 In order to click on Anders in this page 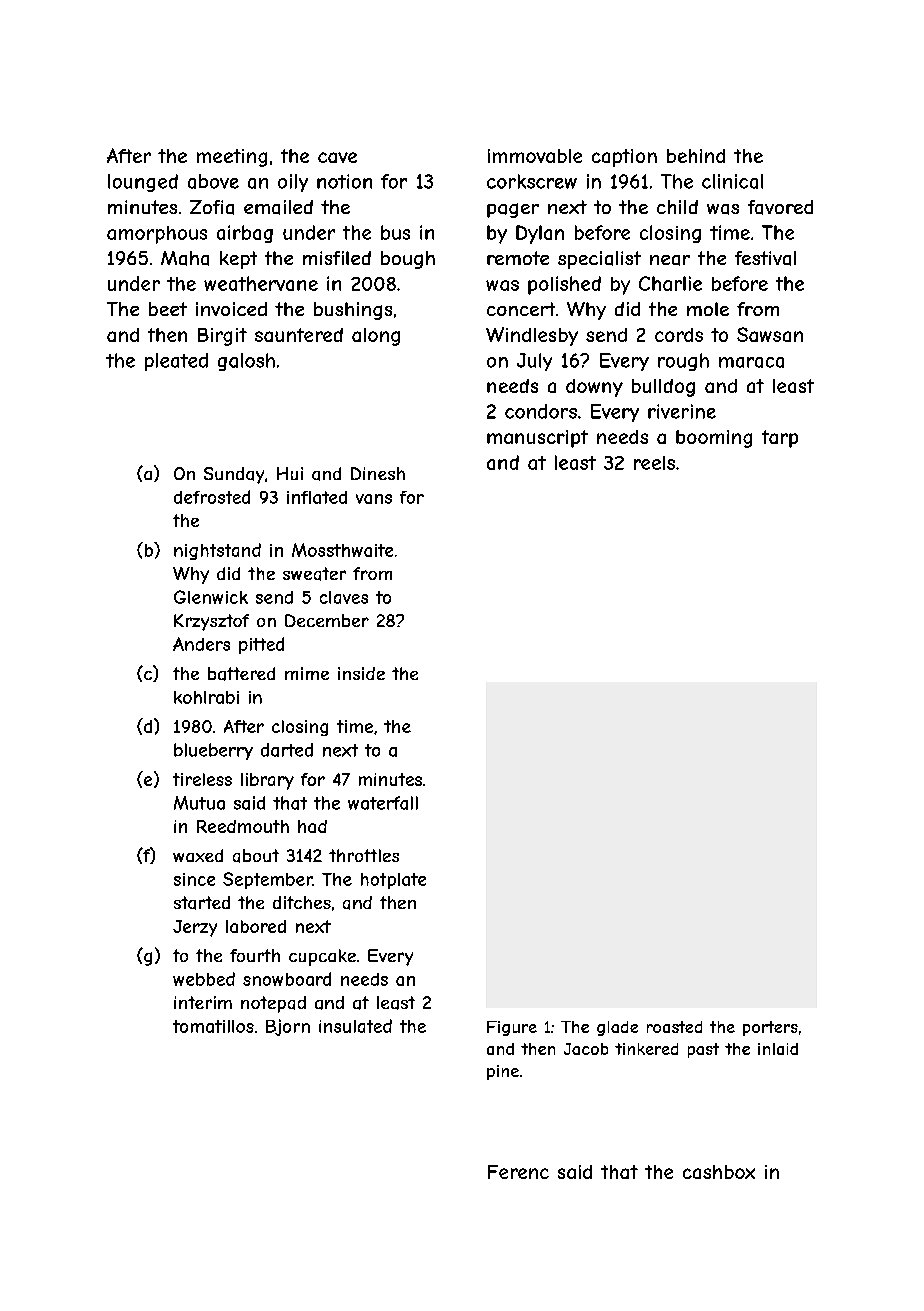, I will do `click(201, 644)`.
